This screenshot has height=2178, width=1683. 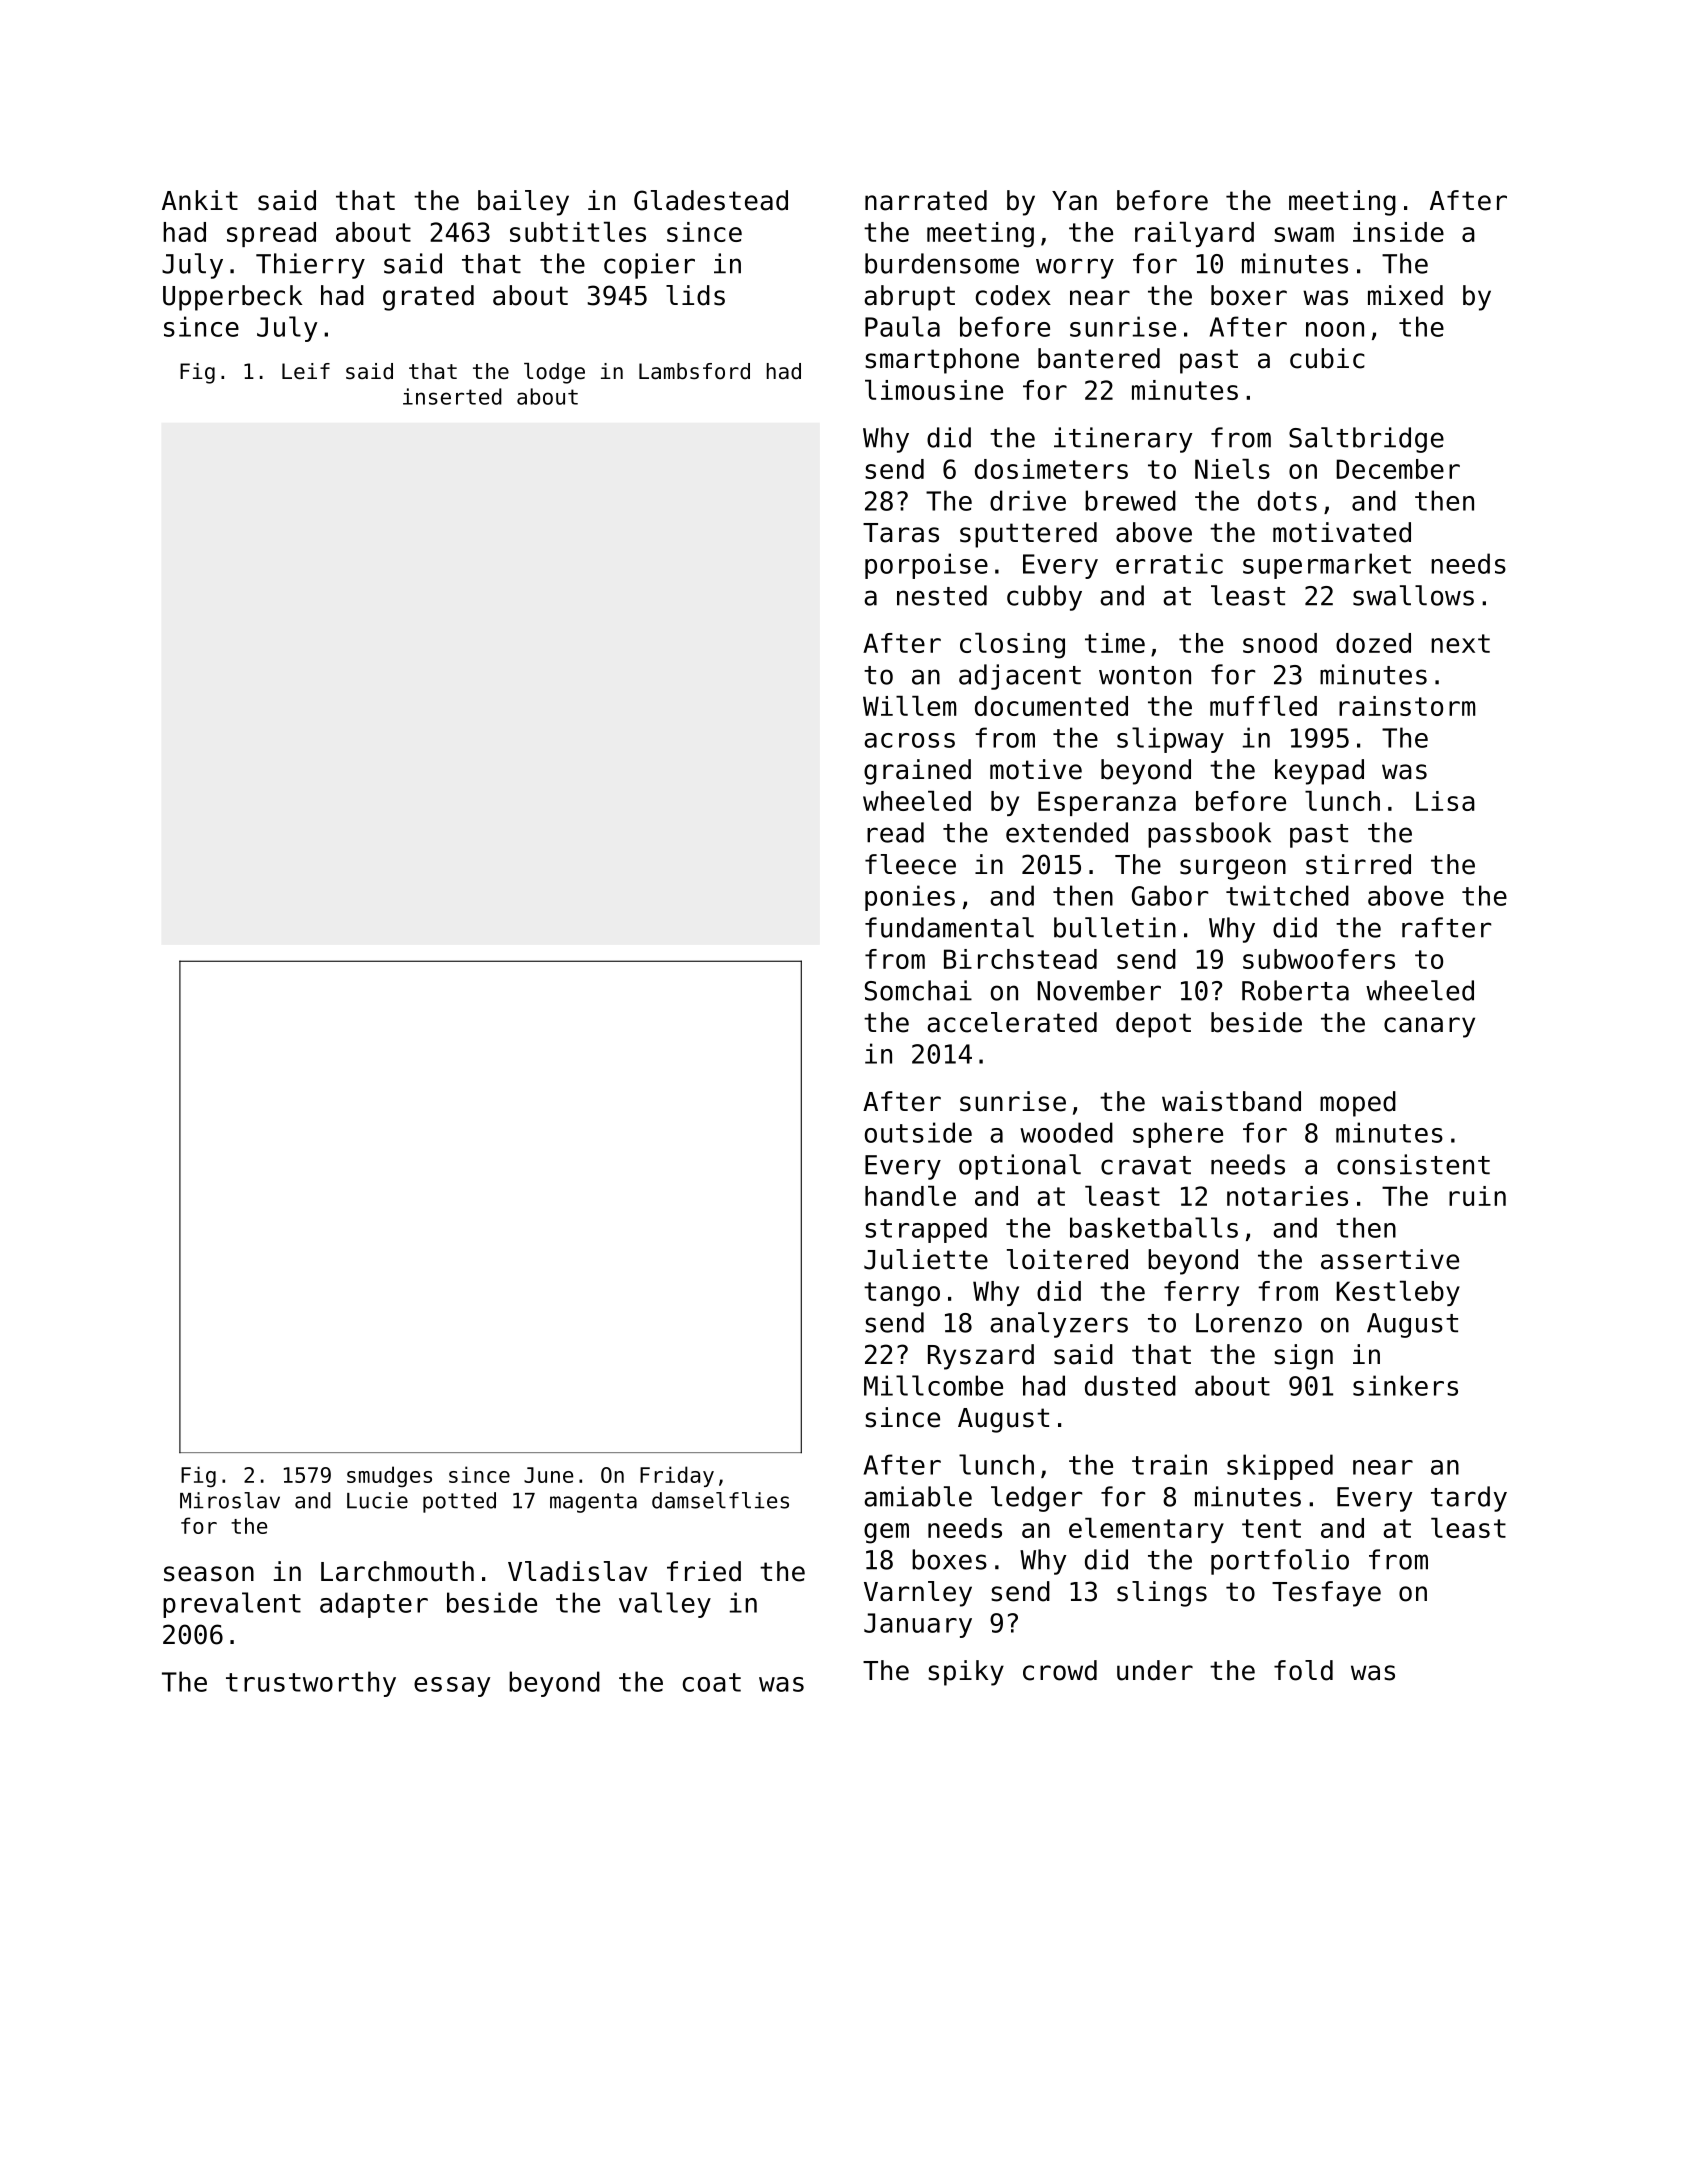 I want to click on Miroslav, so click(x=230, y=1500).
